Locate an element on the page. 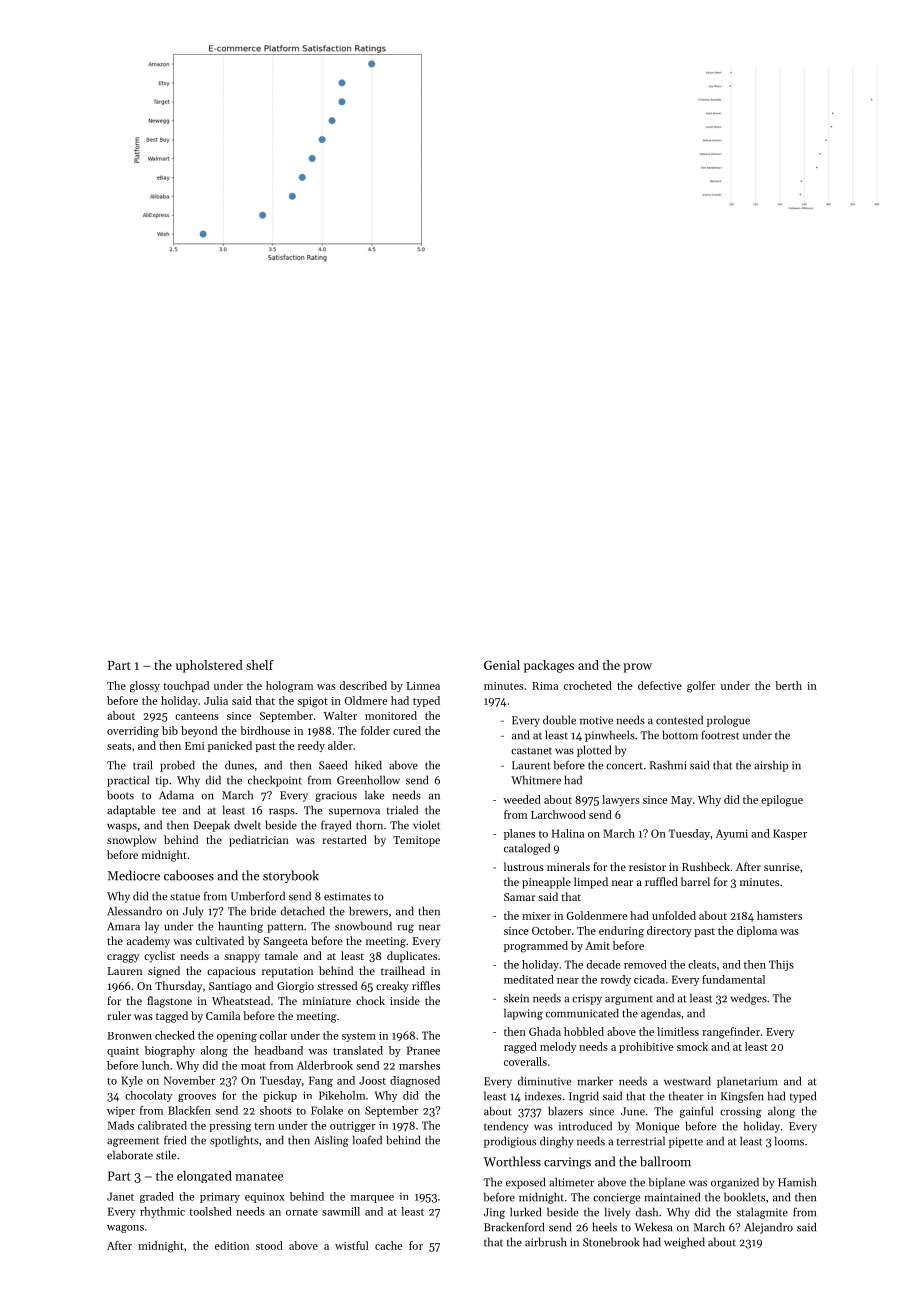 The image size is (924, 1308). berth is located at coordinates (788, 685).
